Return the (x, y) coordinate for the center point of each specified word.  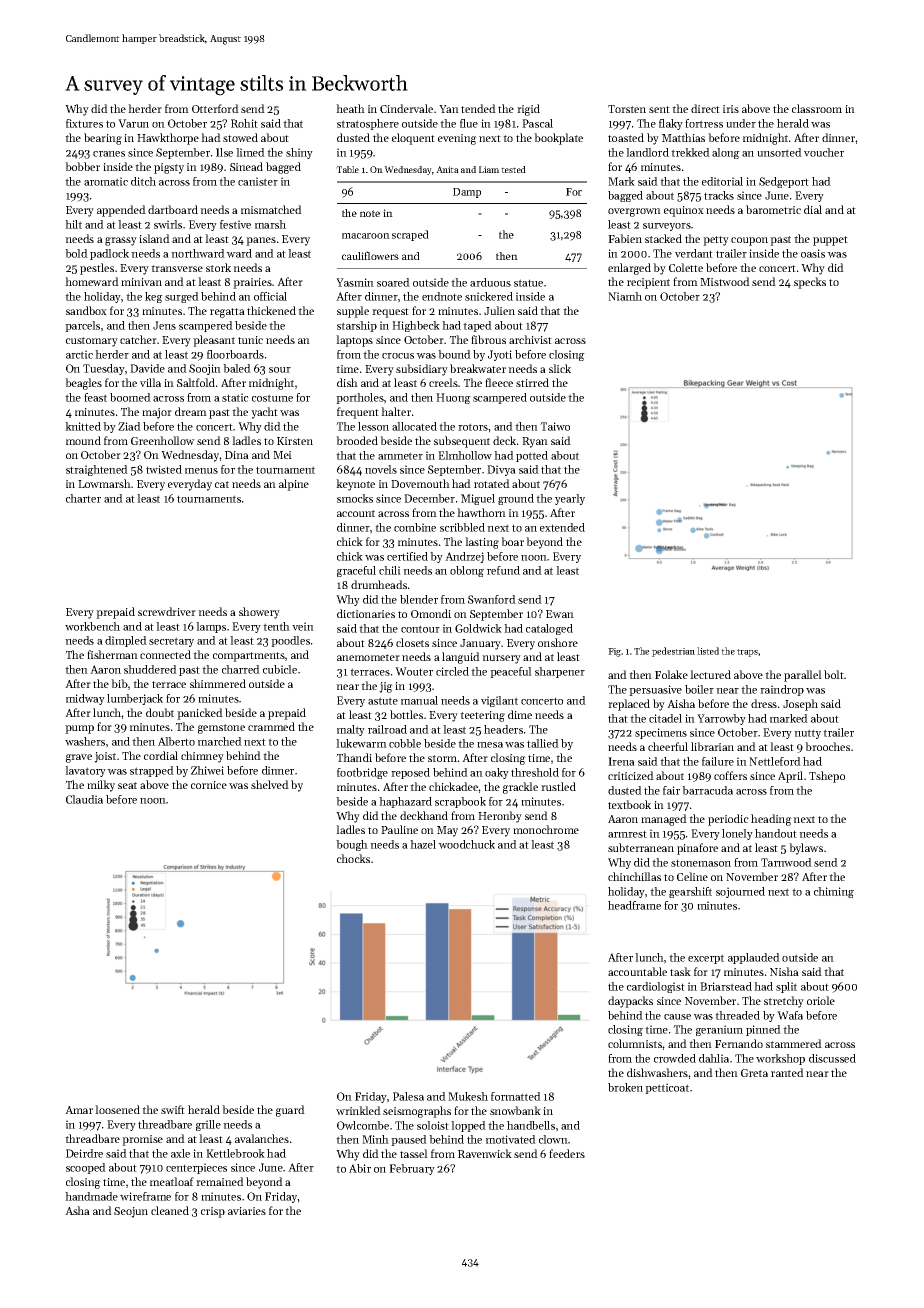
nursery (501, 659)
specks (810, 283)
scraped (410, 235)
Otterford (215, 108)
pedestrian (673, 652)
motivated (511, 1139)
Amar (79, 1110)
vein (303, 626)
